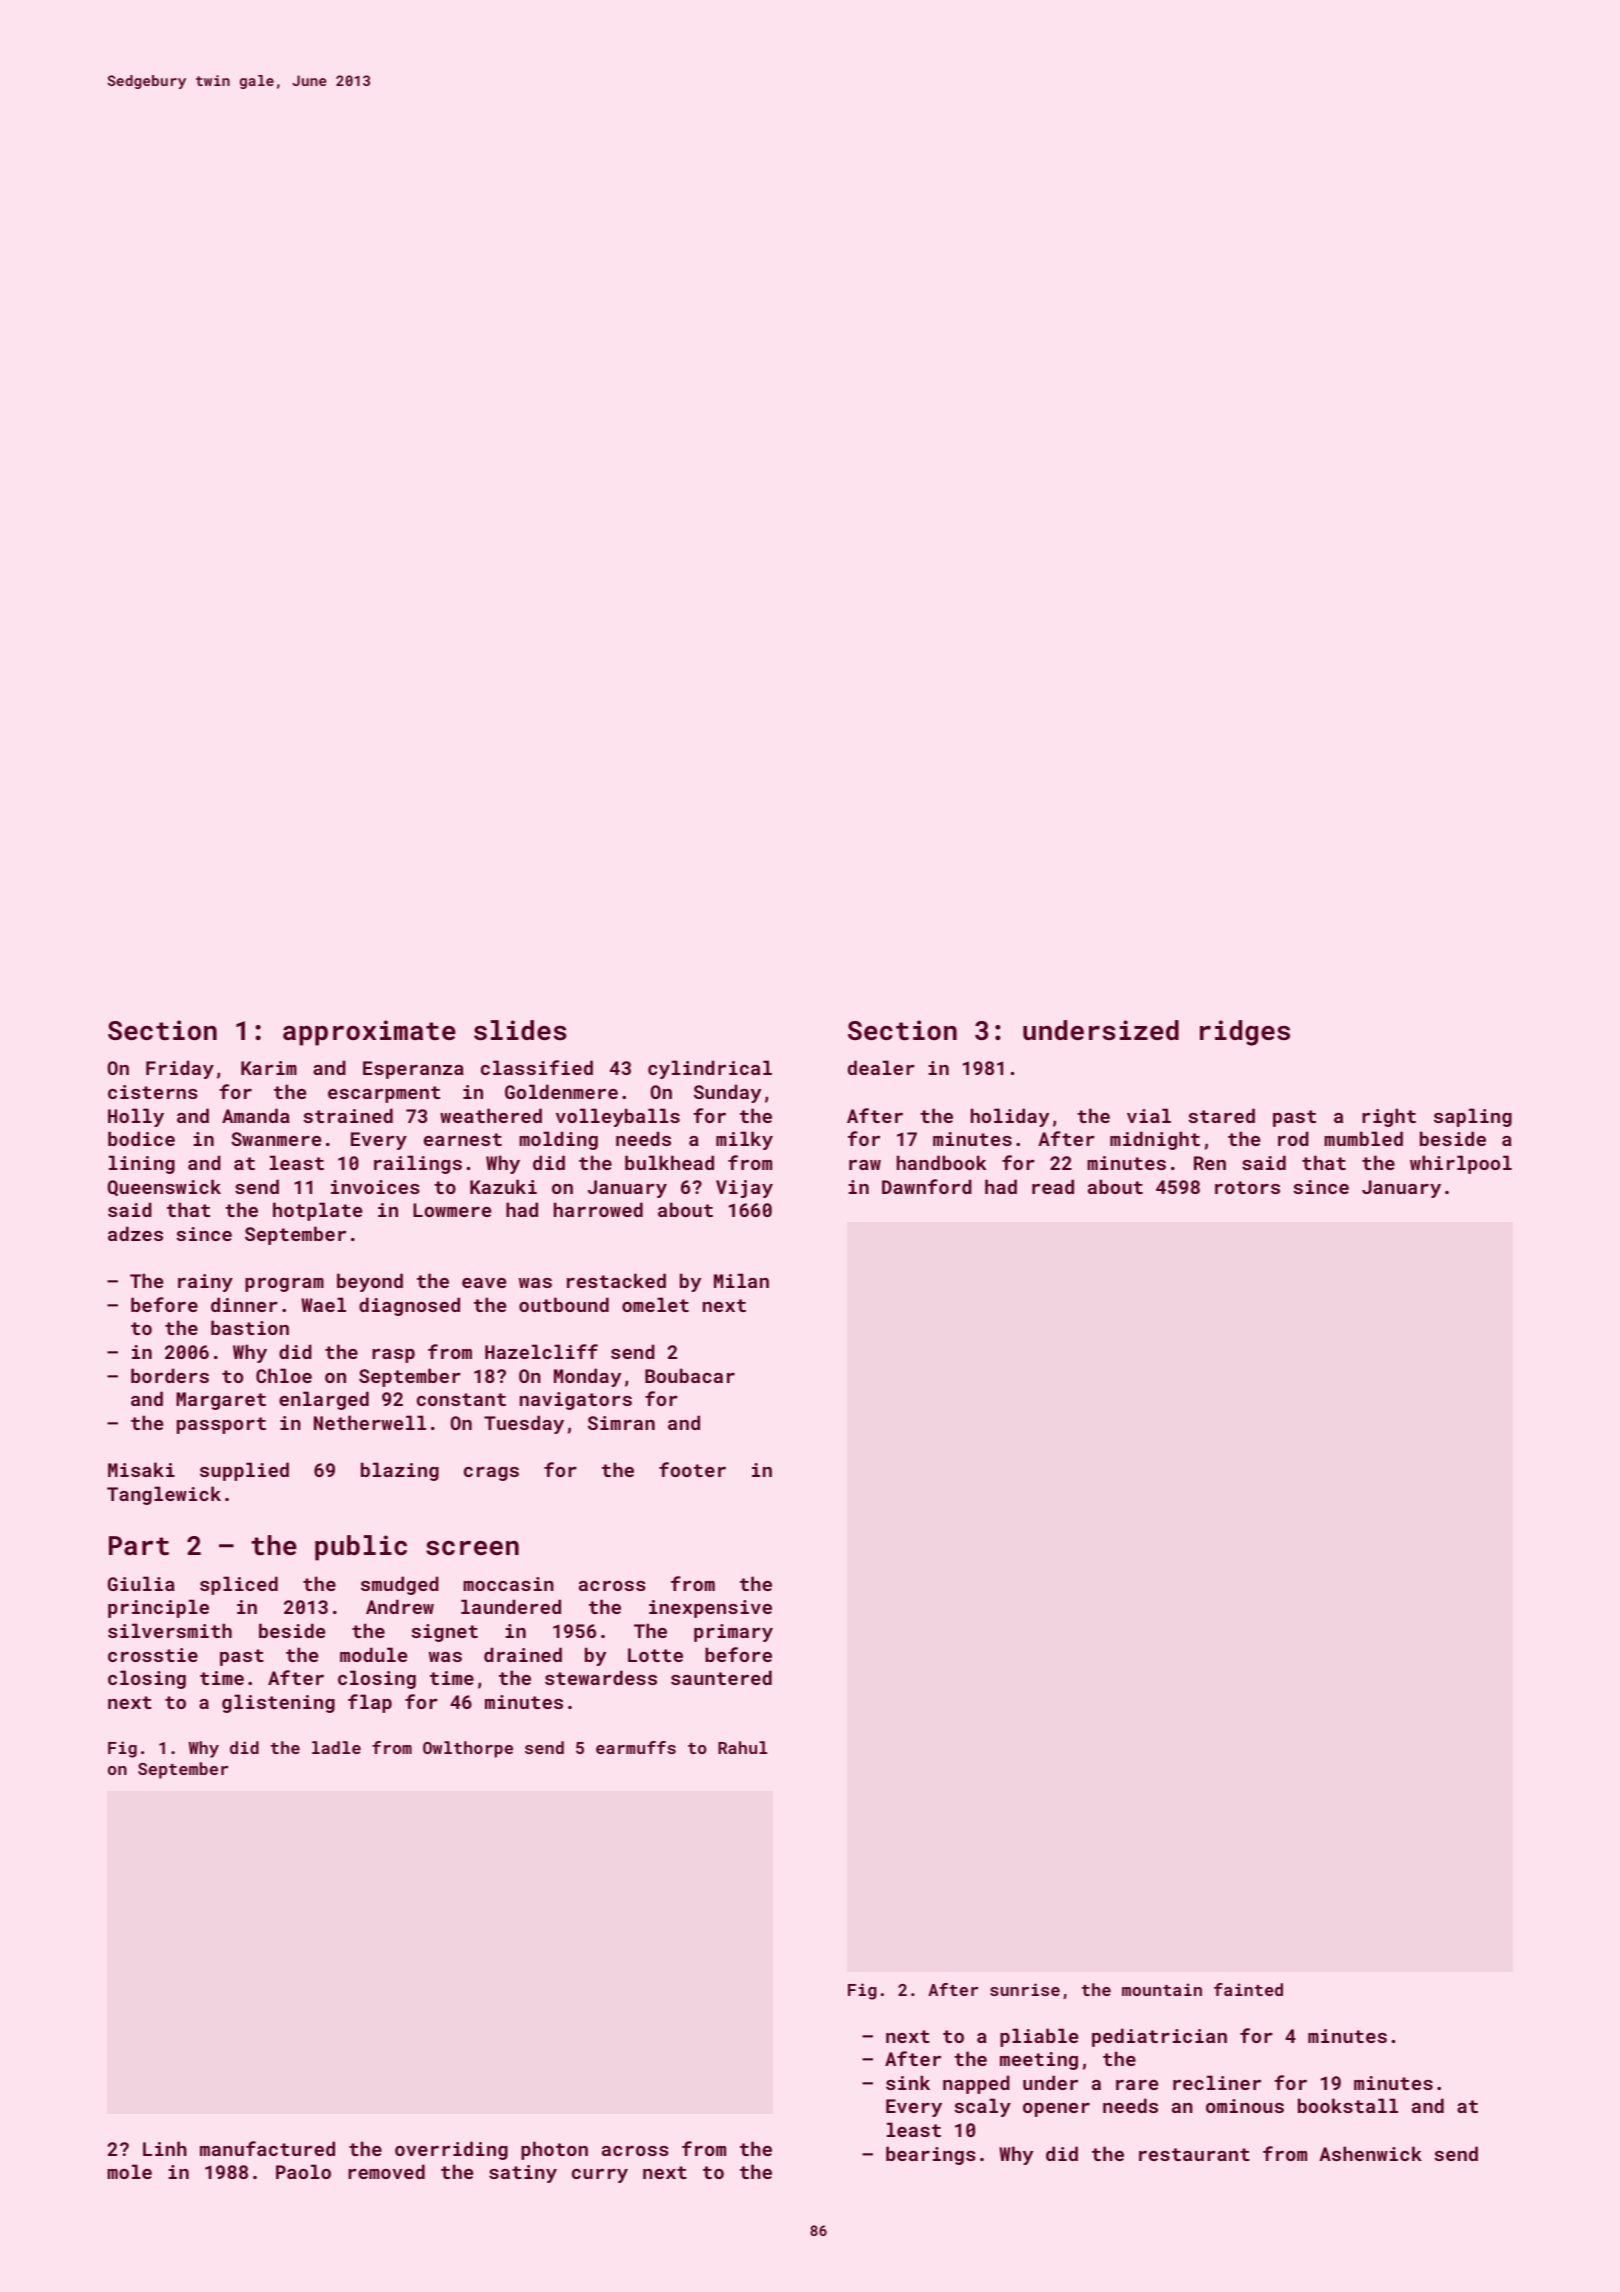  Describe the element at coordinates (881, 1067) in the document. I see `dealer` at that location.
